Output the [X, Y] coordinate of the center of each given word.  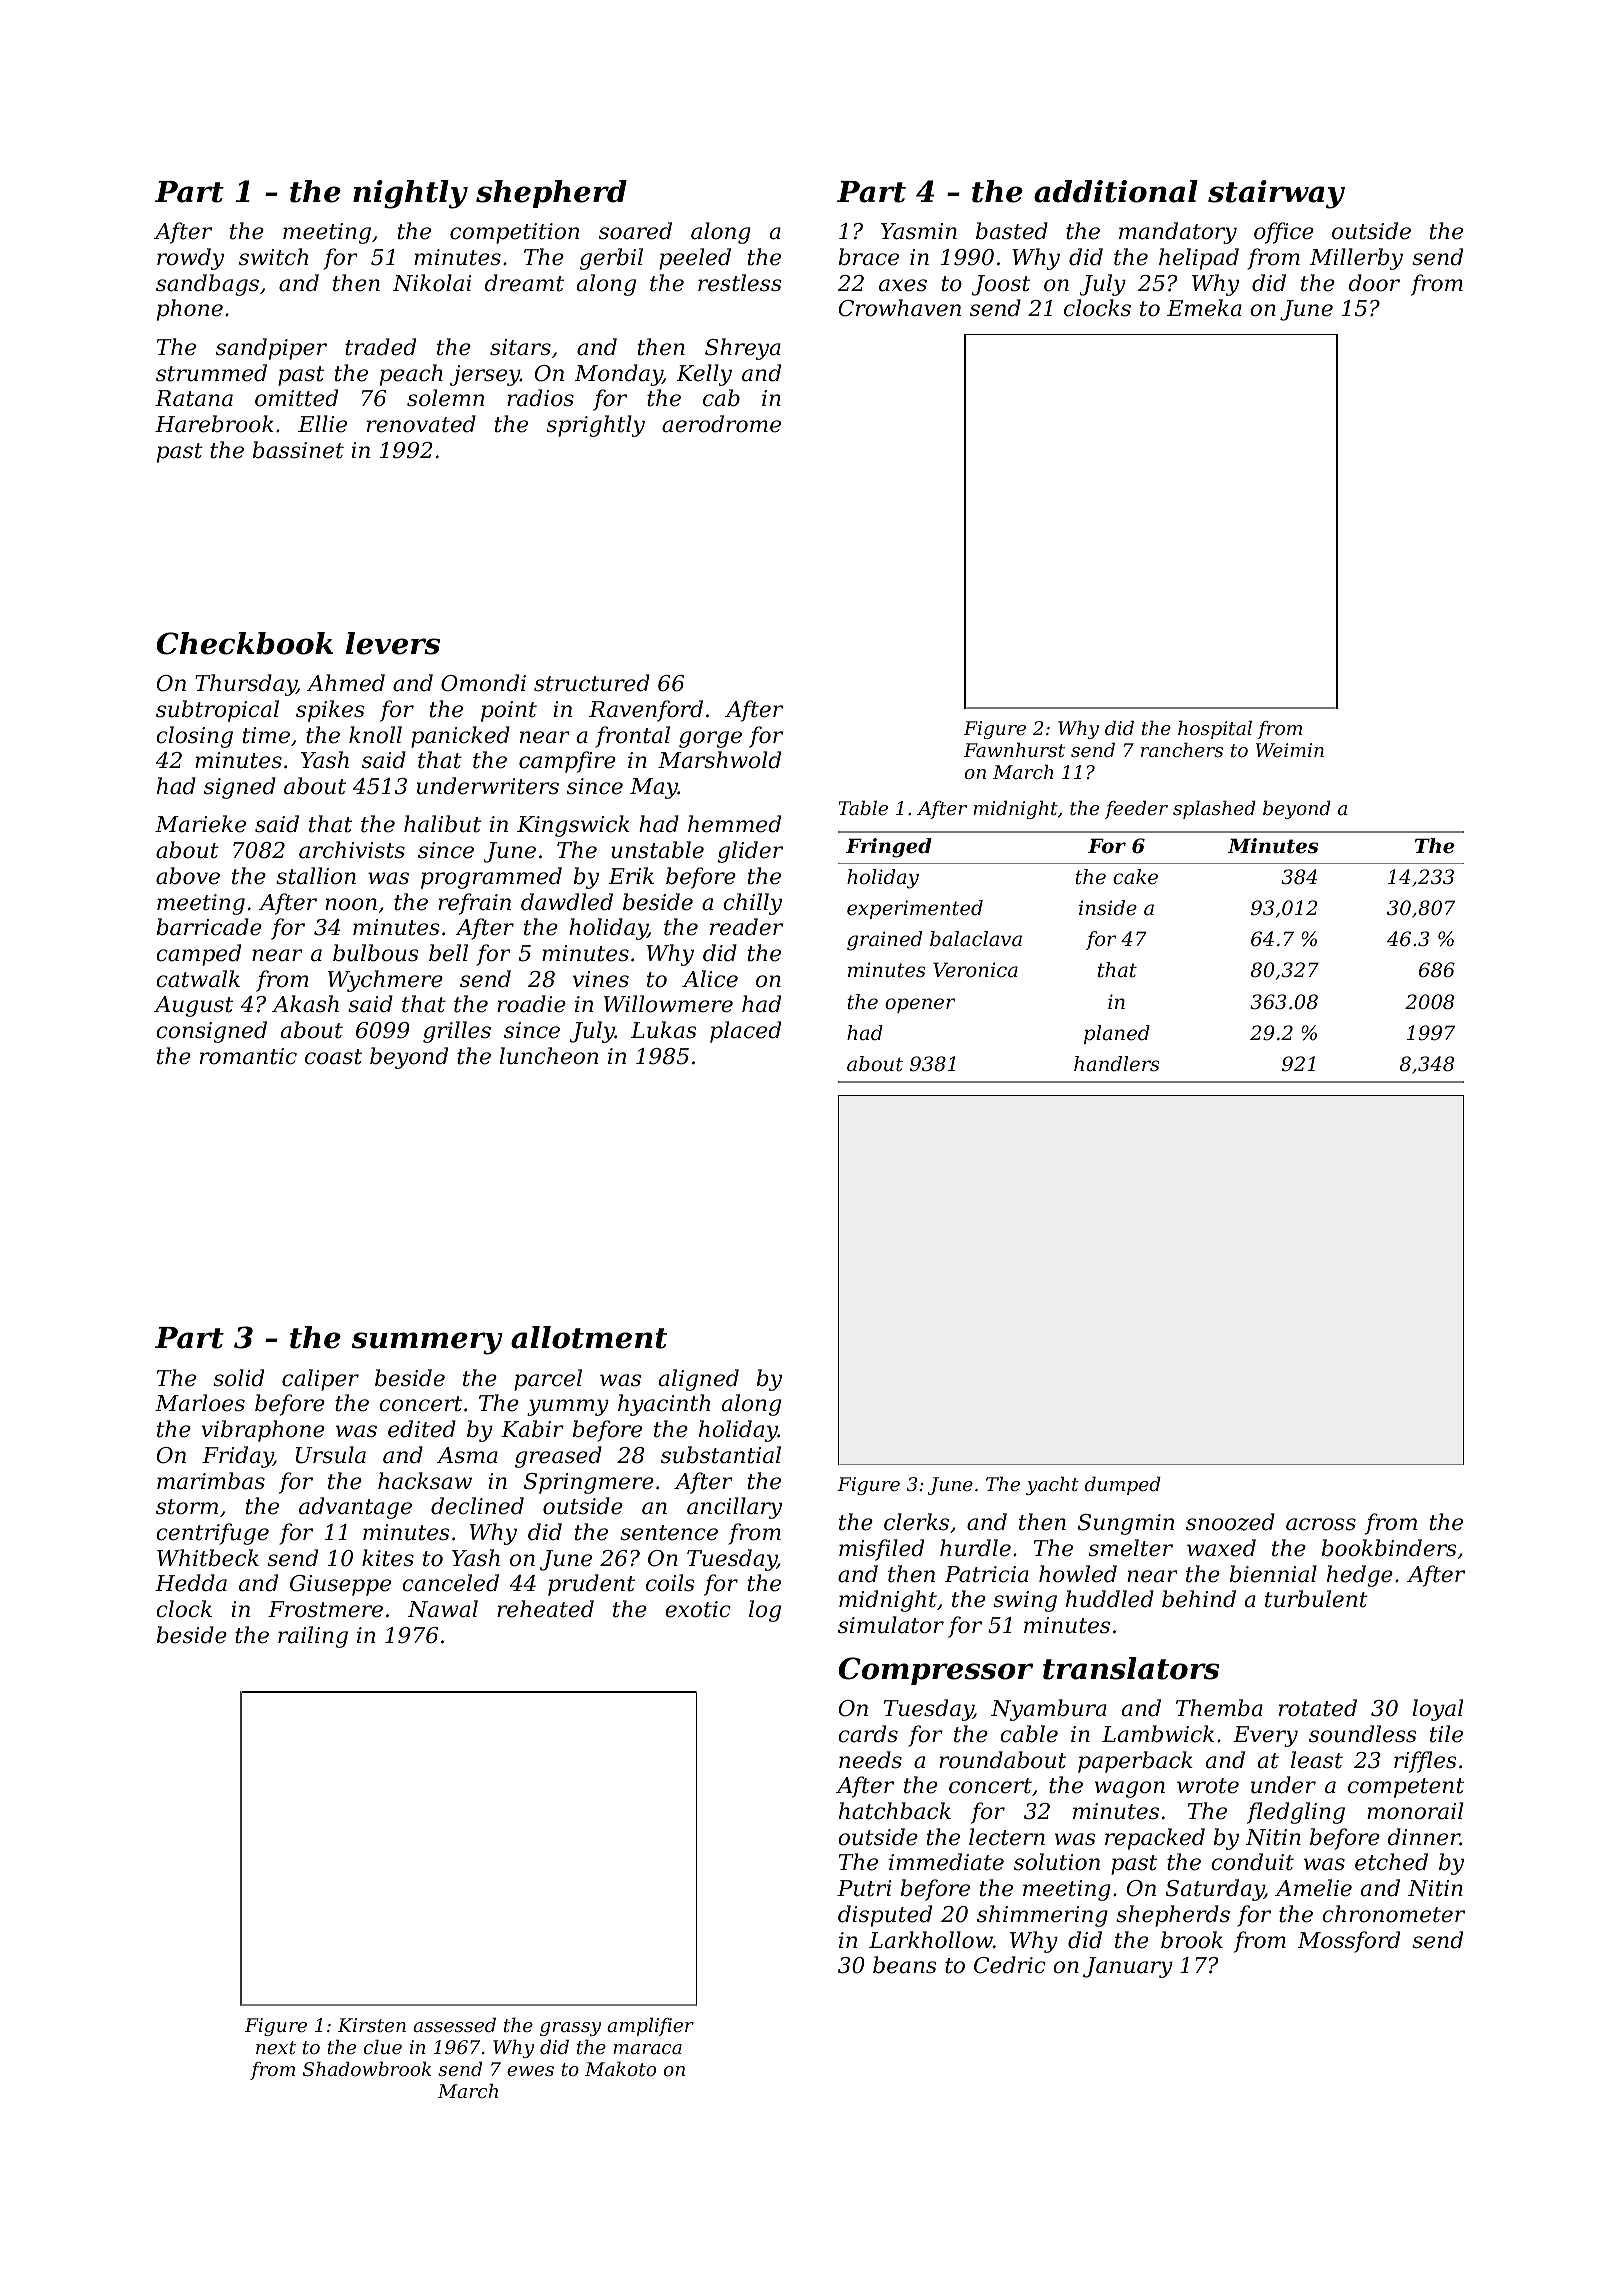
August [193, 1006]
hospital [1215, 730]
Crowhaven [900, 308]
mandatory [1178, 233]
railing [313, 1637]
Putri [864, 1888]
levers [393, 643]
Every [1265, 1736]
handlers [1116, 1064]
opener [920, 1005]
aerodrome [721, 424]
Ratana [194, 398]
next [276, 2047]
